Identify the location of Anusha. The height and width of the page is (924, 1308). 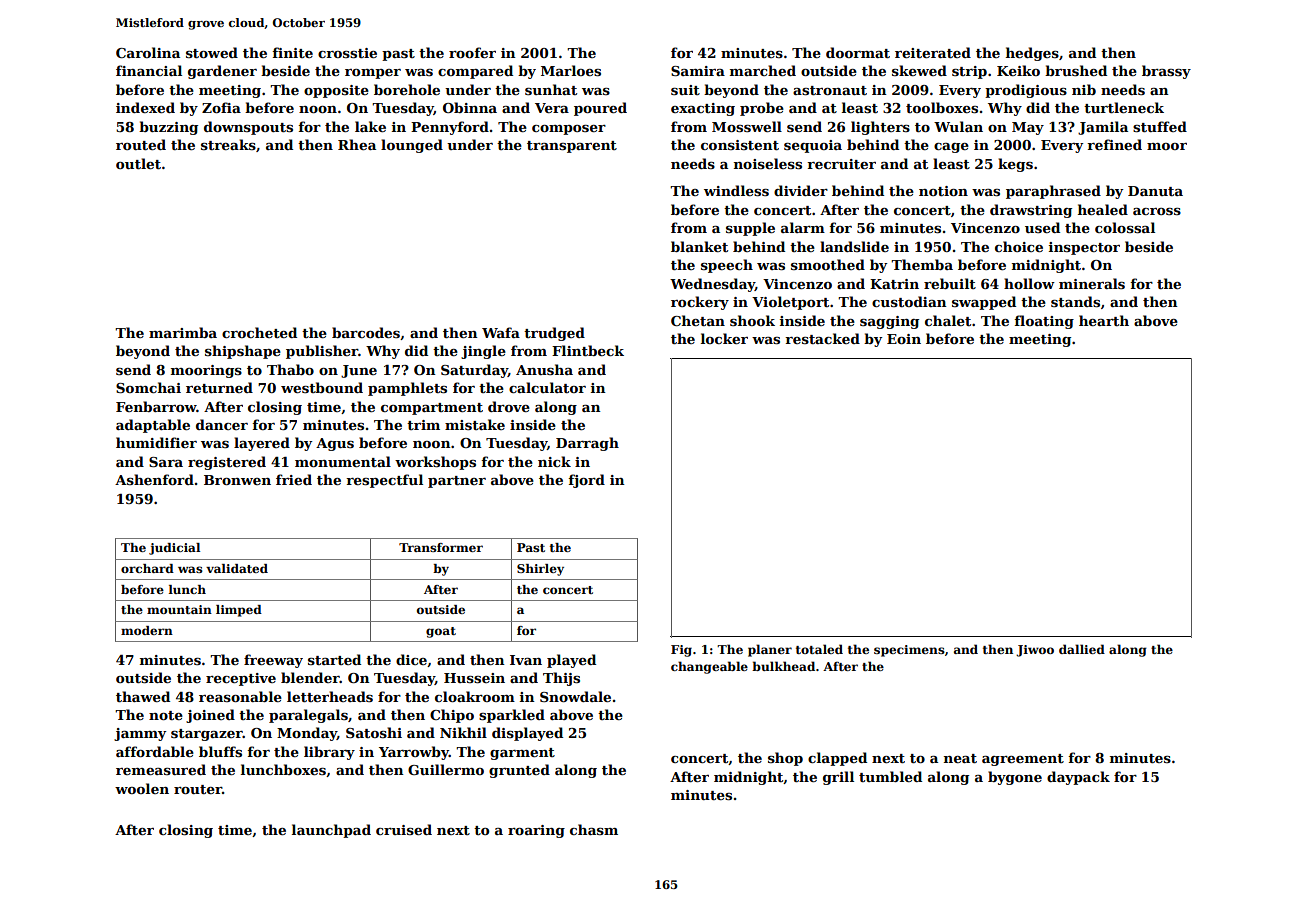
(544, 369).
